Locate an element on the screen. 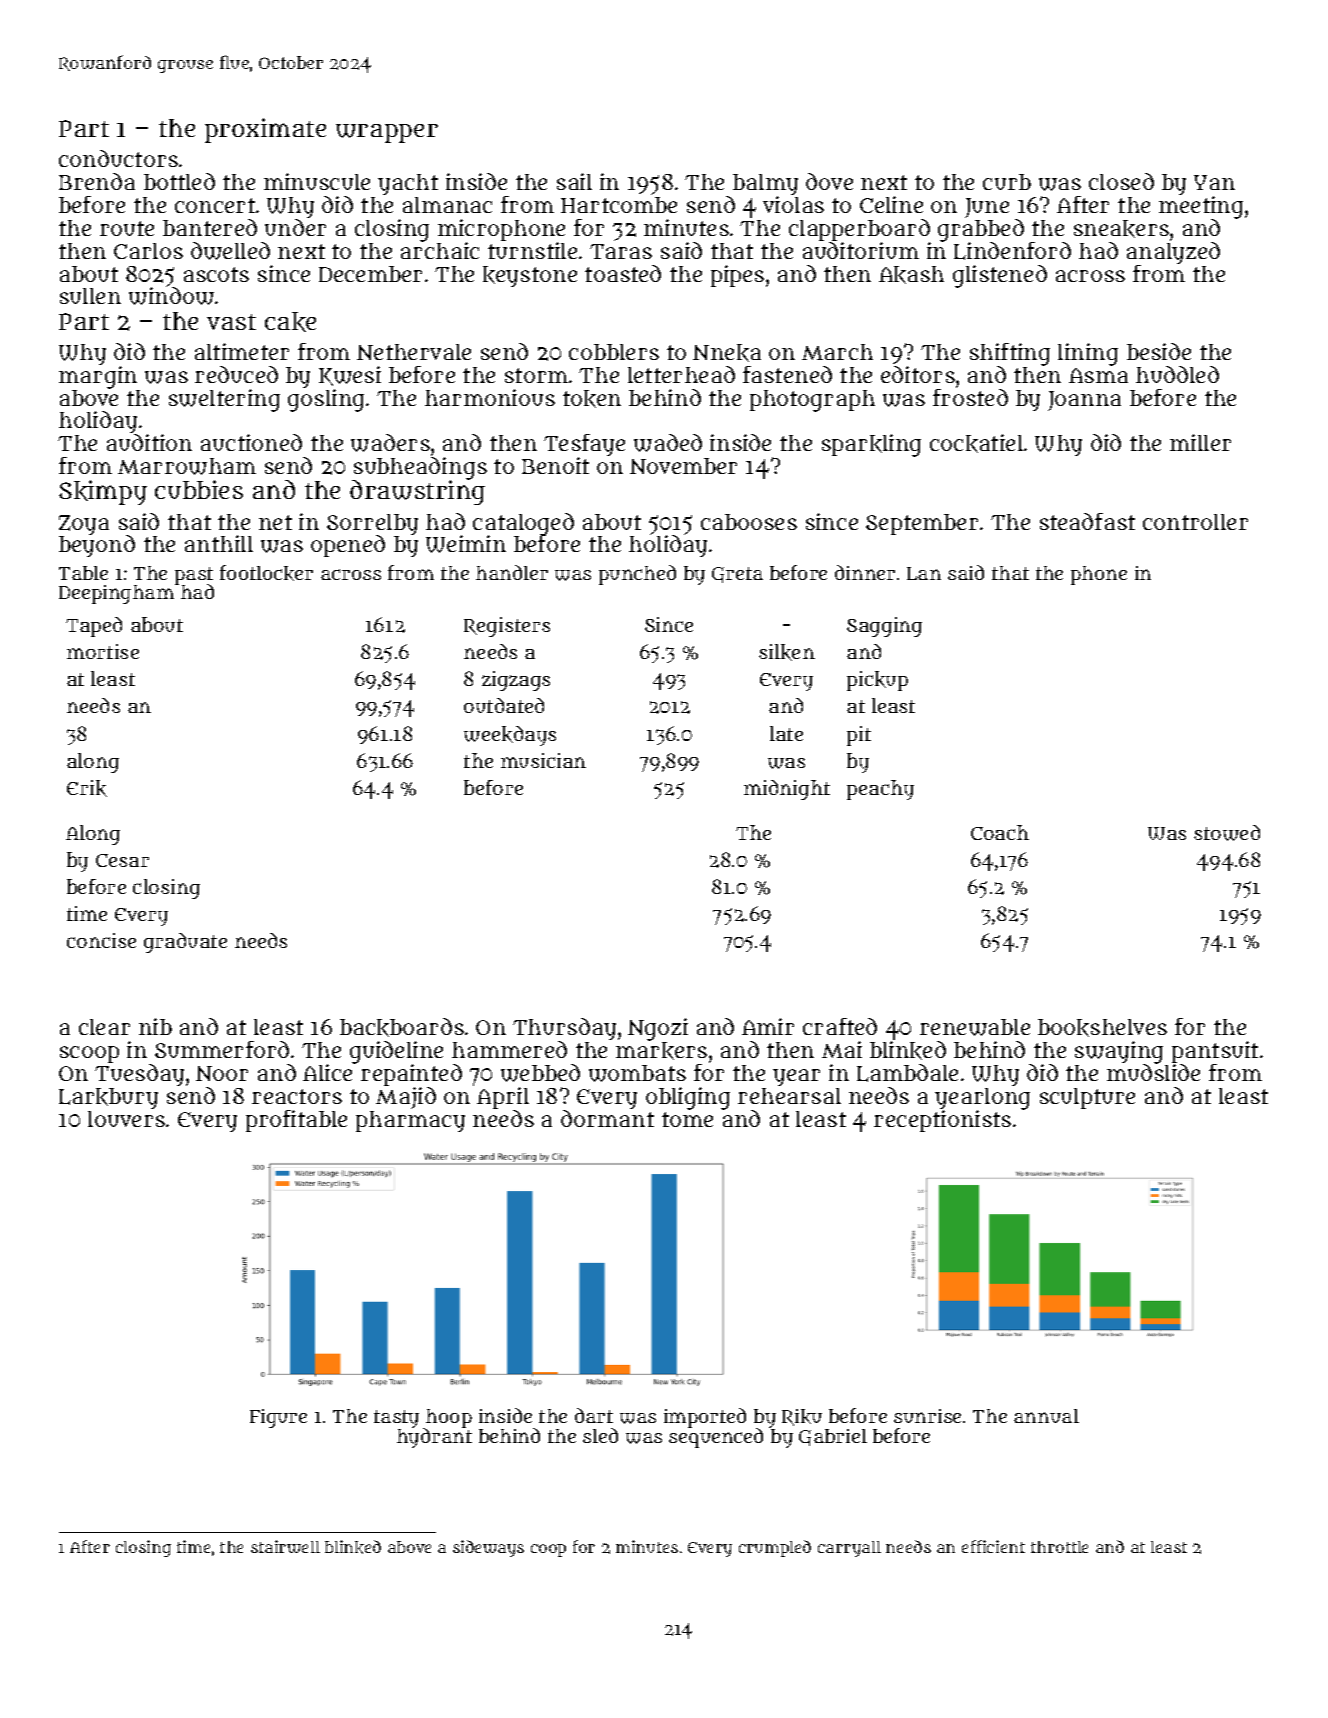 This screenshot has width=1328, height=1718. Kwesi is located at coordinates (350, 376).
